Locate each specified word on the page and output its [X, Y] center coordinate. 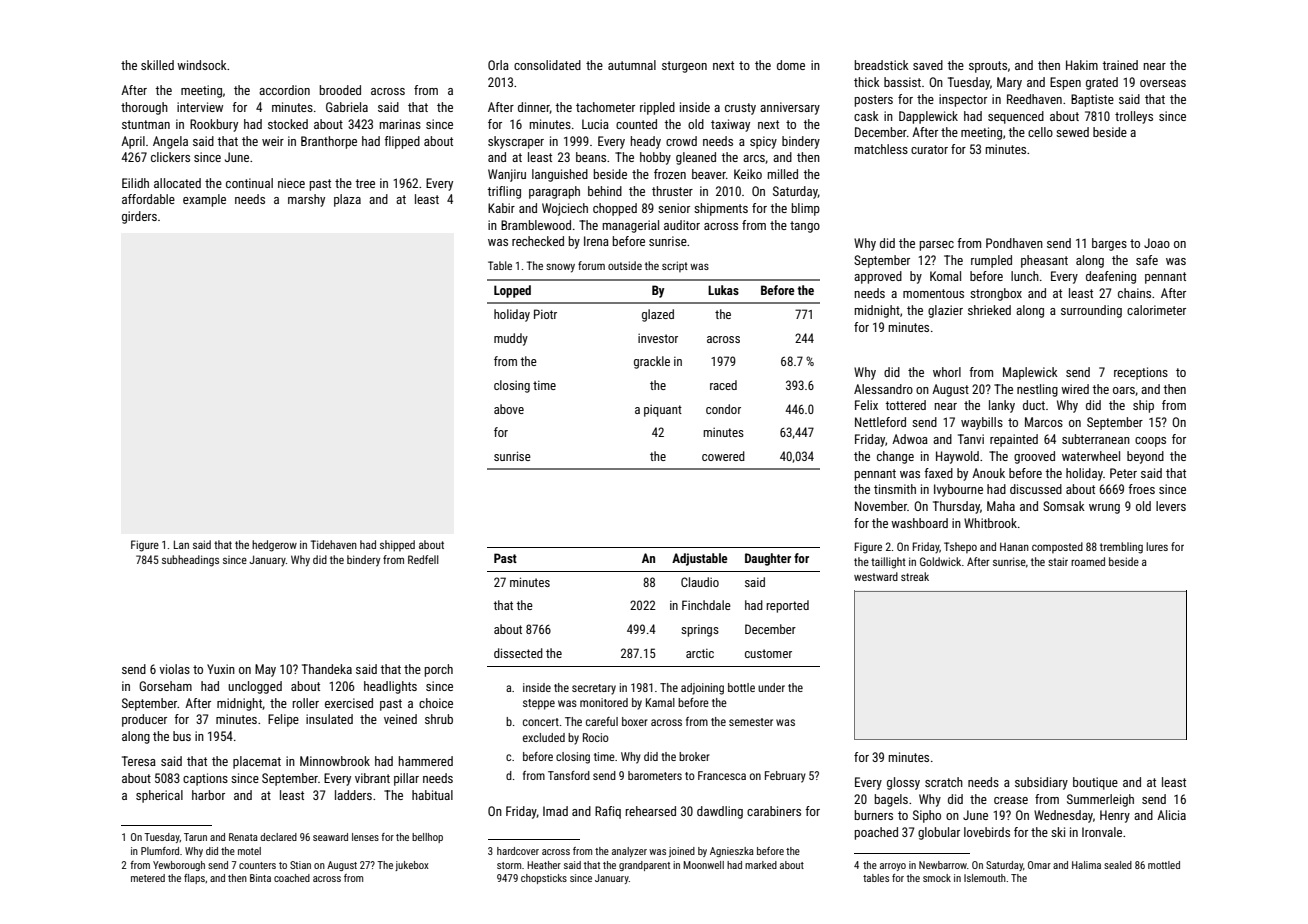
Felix [866, 405]
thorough [144, 108]
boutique [1095, 783]
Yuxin [221, 669]
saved [928, 65]
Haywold [957, 457]
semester [751, 722]
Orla [498, 65]
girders [139, 217]
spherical [159, 796]
